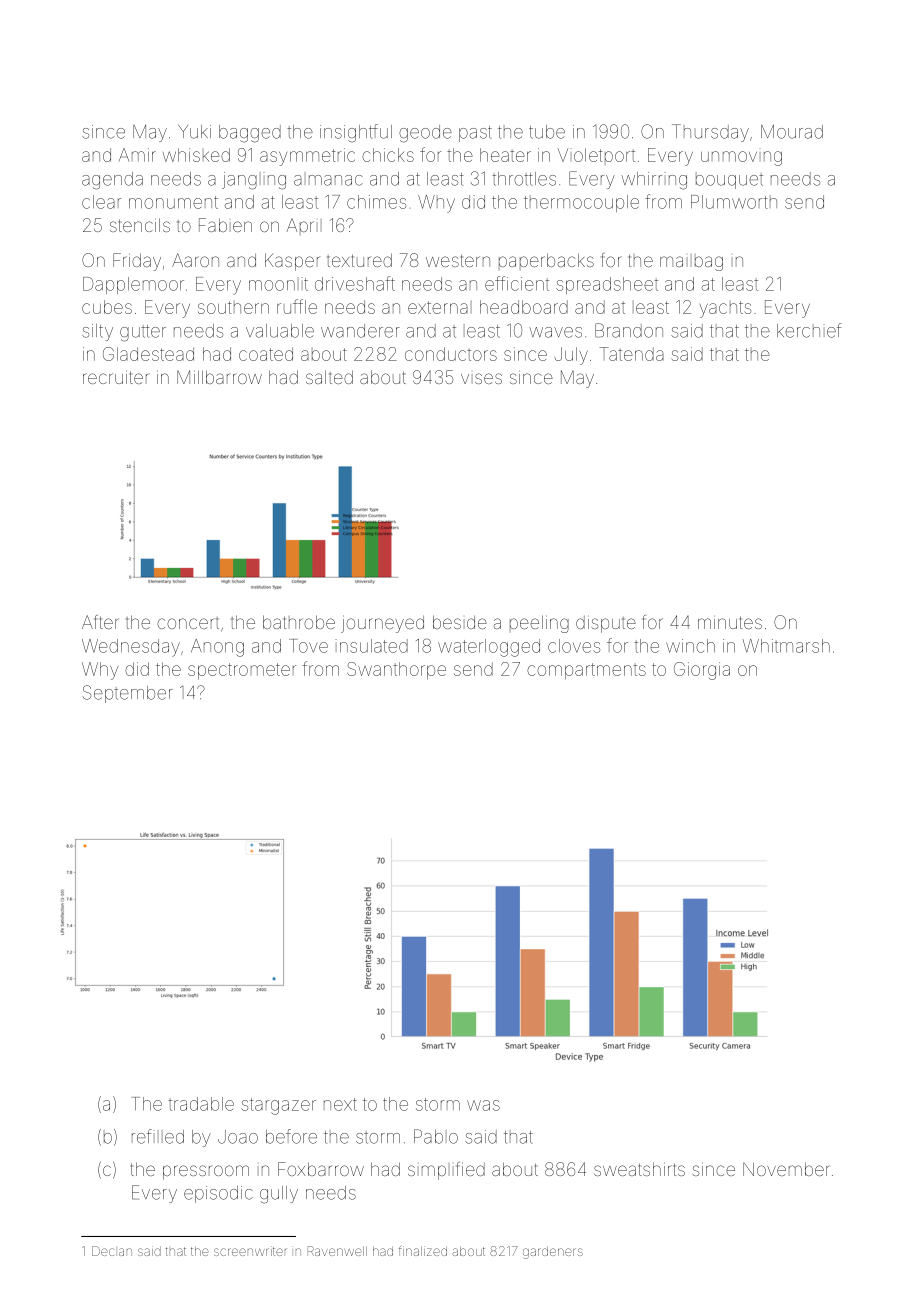 This page has height=1311, width=924. Describe the element at coordinates (254, 181) in the page. I see `jangling` at that location.
